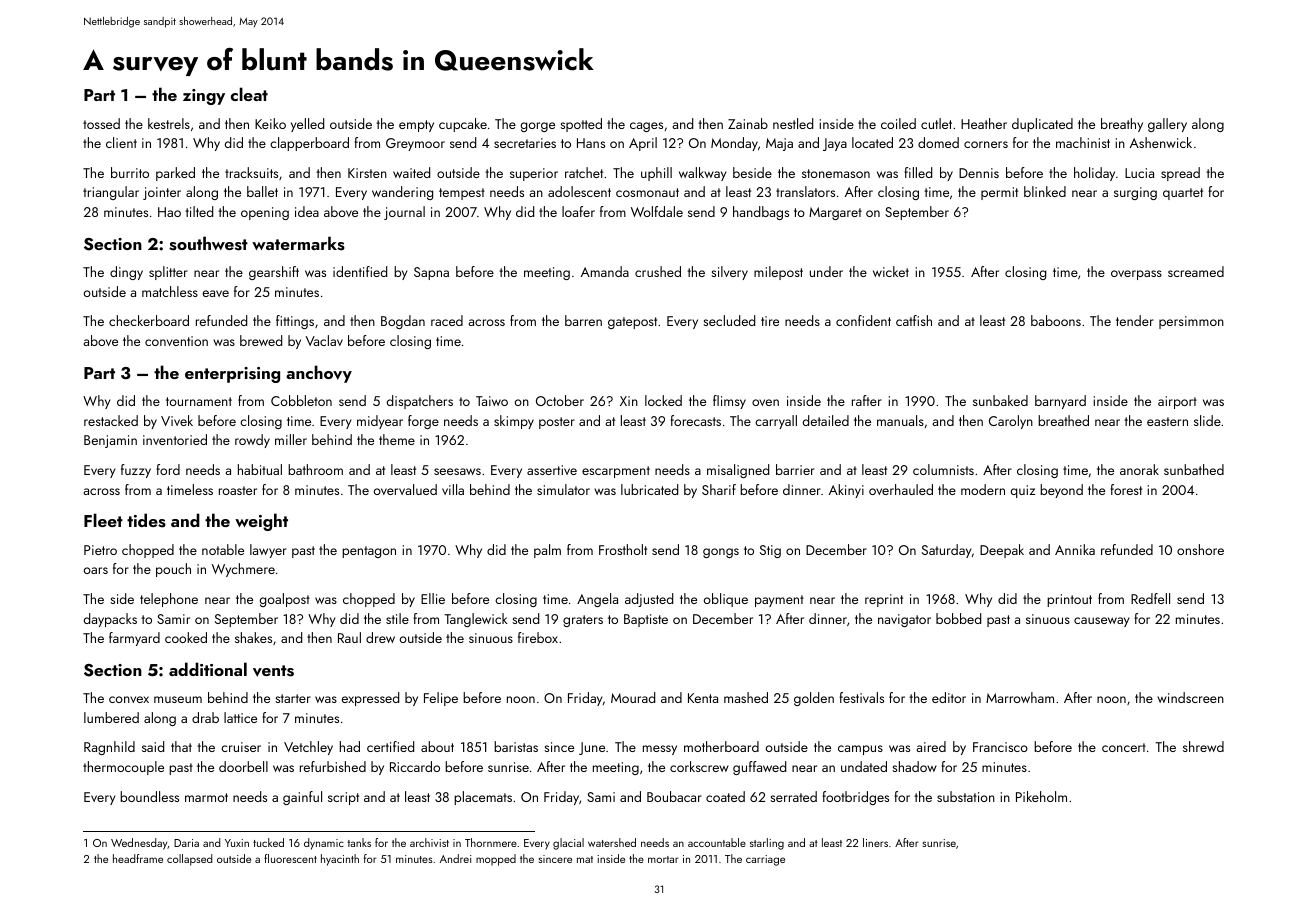 The image size is (1308, 924). What do you see at coordinates (397, 618) in the page?
I see `stile` at bounding box center [397, 618].
